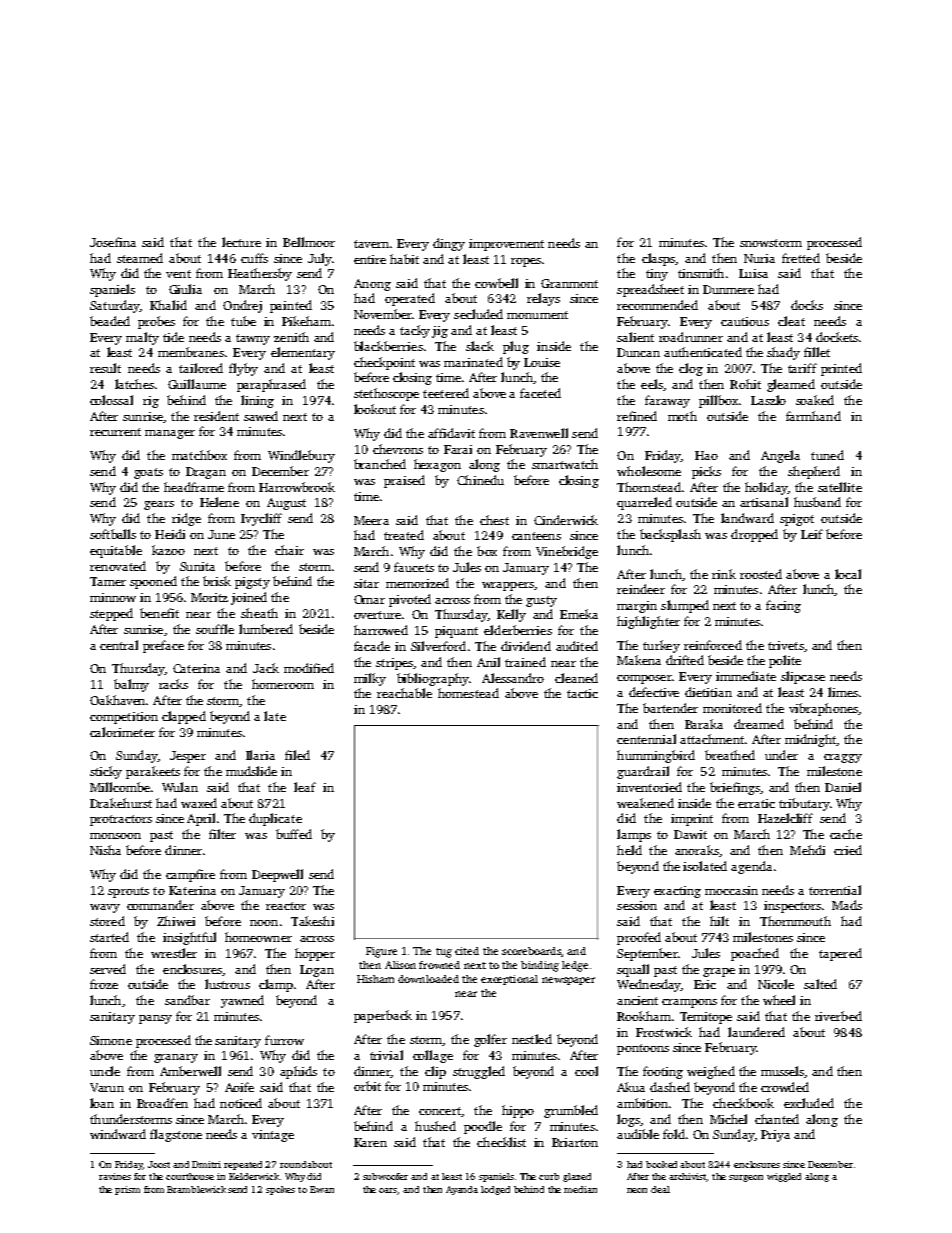  I want to click on Priya, so click(775, 1136).
